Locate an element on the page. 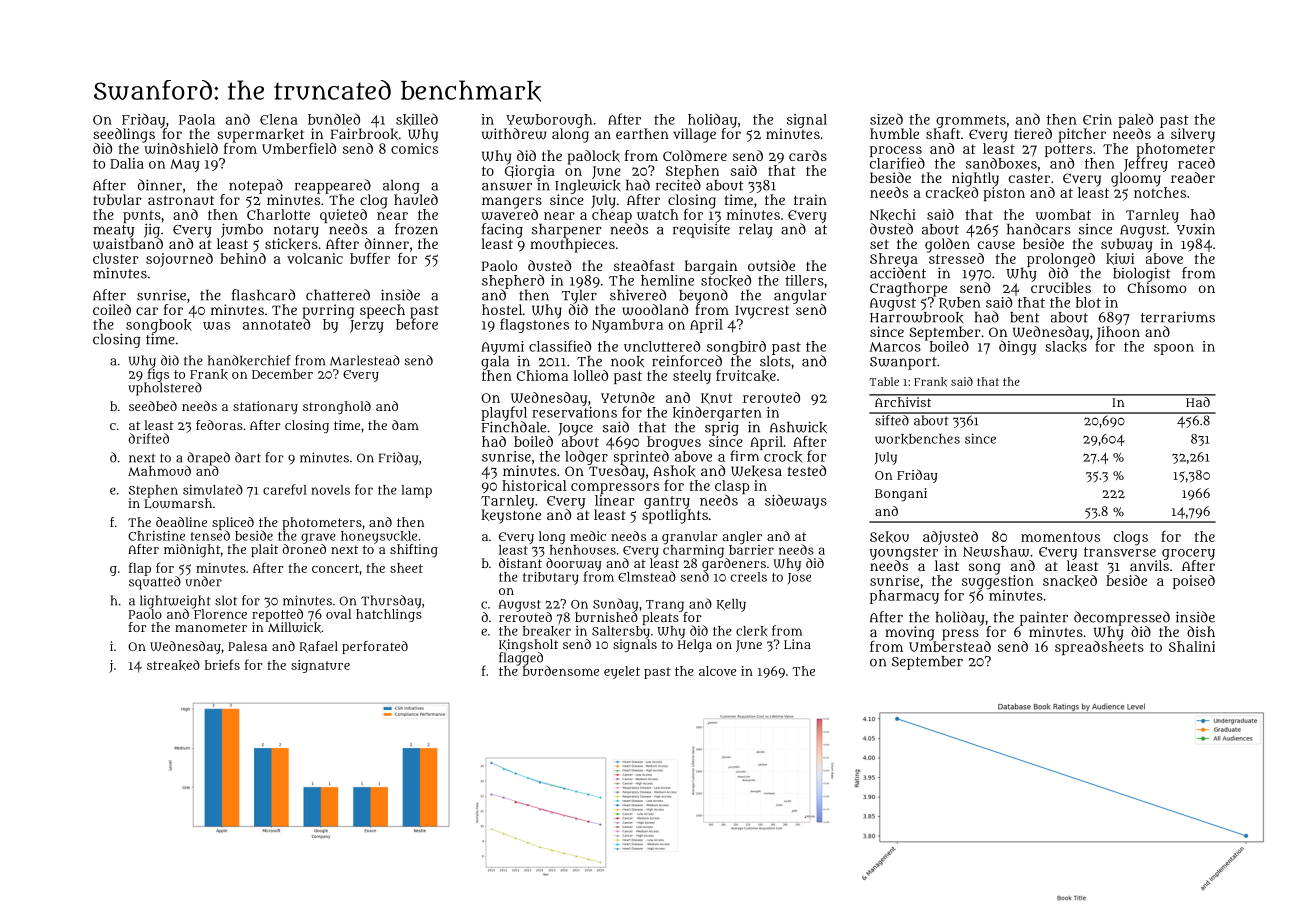  Ivycrest is located at coordinates (762, 312).
